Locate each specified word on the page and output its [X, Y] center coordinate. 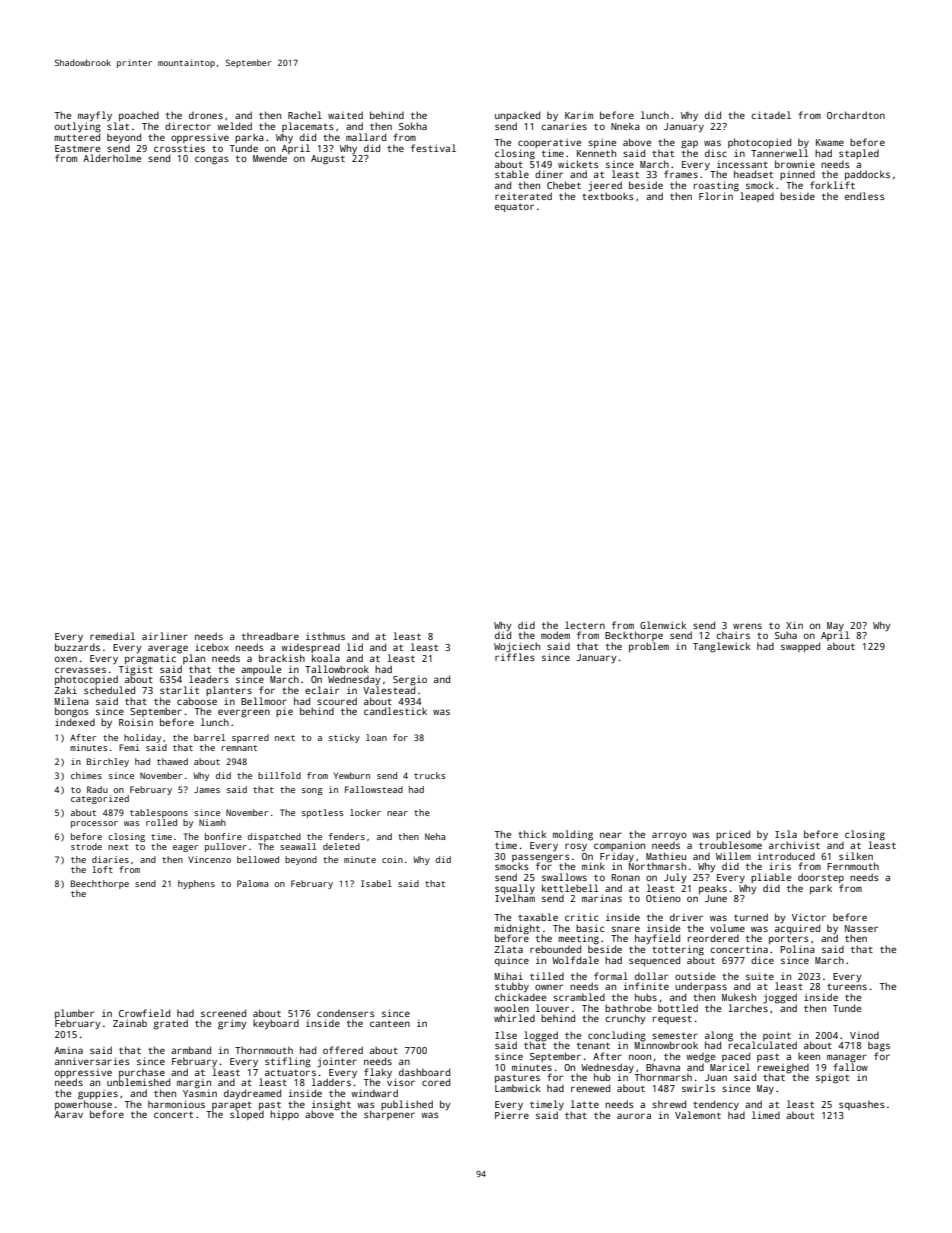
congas [212, 160]
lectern [585, 625]
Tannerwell [780, 153]
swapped [800, 647]
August [328, 160]
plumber [74, 1014]
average [168, 649]
